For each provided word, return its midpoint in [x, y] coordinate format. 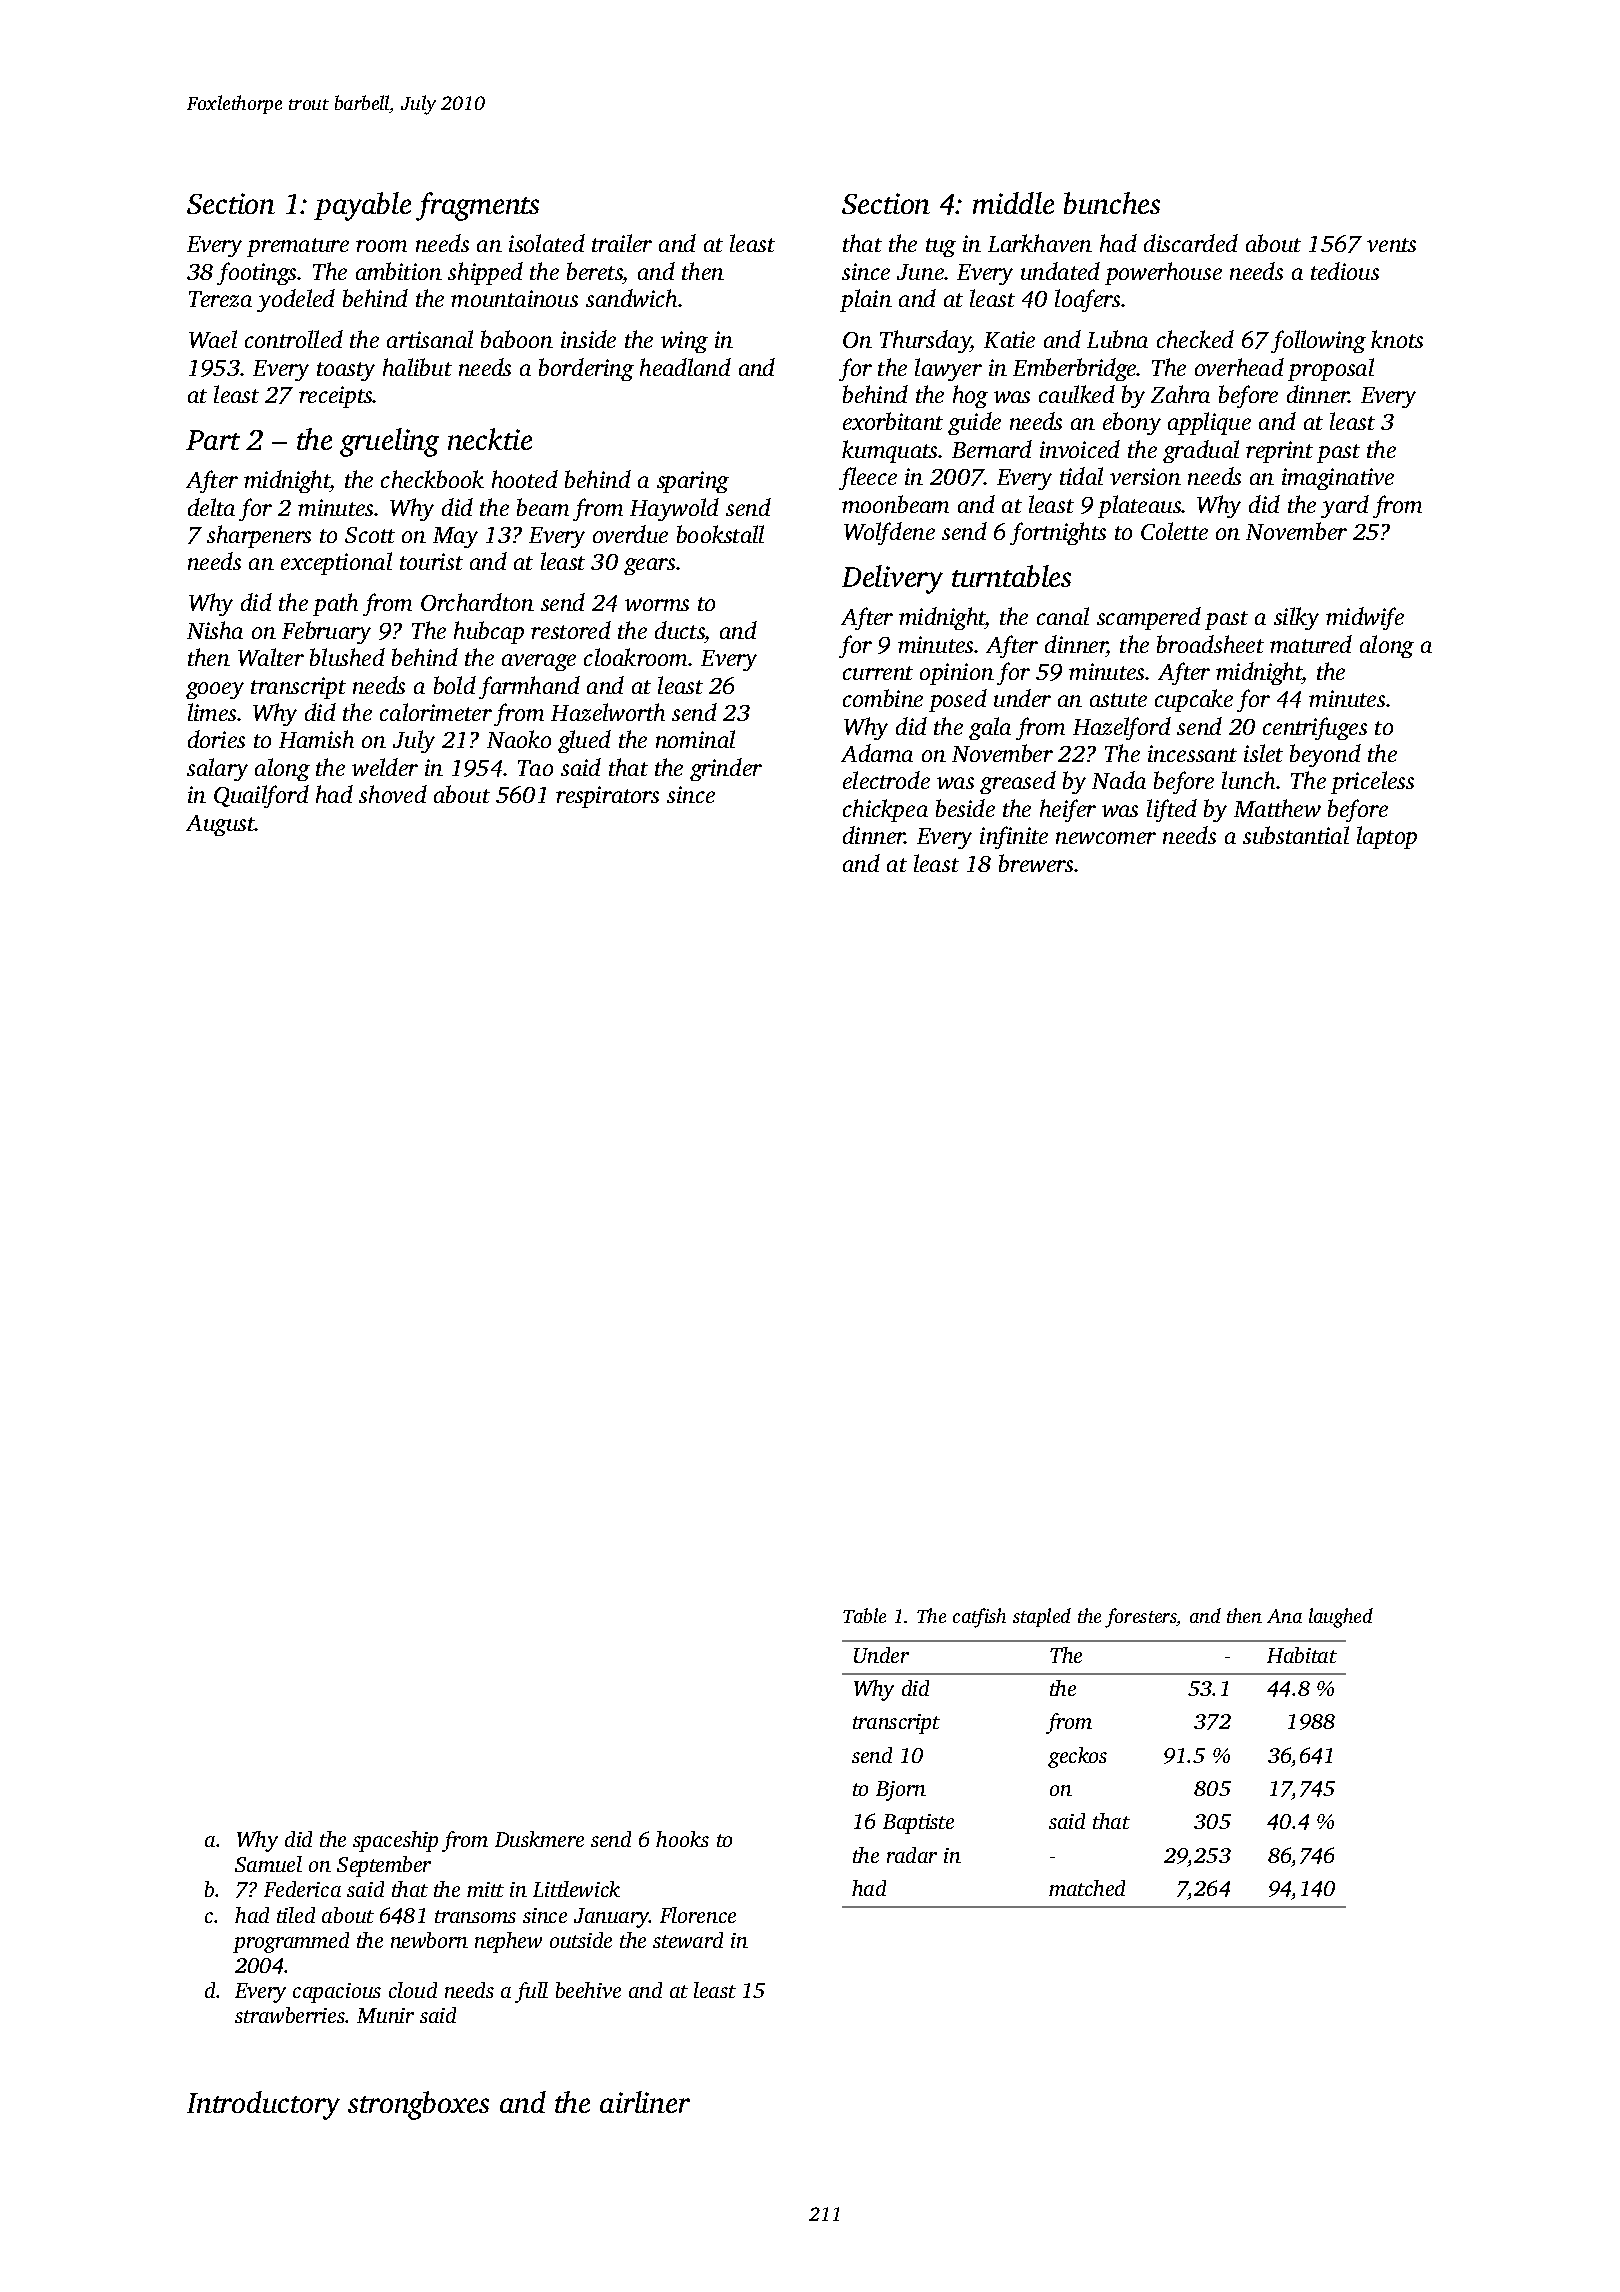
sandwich [632, 298]
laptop [1387, 837]
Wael [213, 339]
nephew [508, 1942]
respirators [607, 797]
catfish [979, 1618]
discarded [1191, 243]
